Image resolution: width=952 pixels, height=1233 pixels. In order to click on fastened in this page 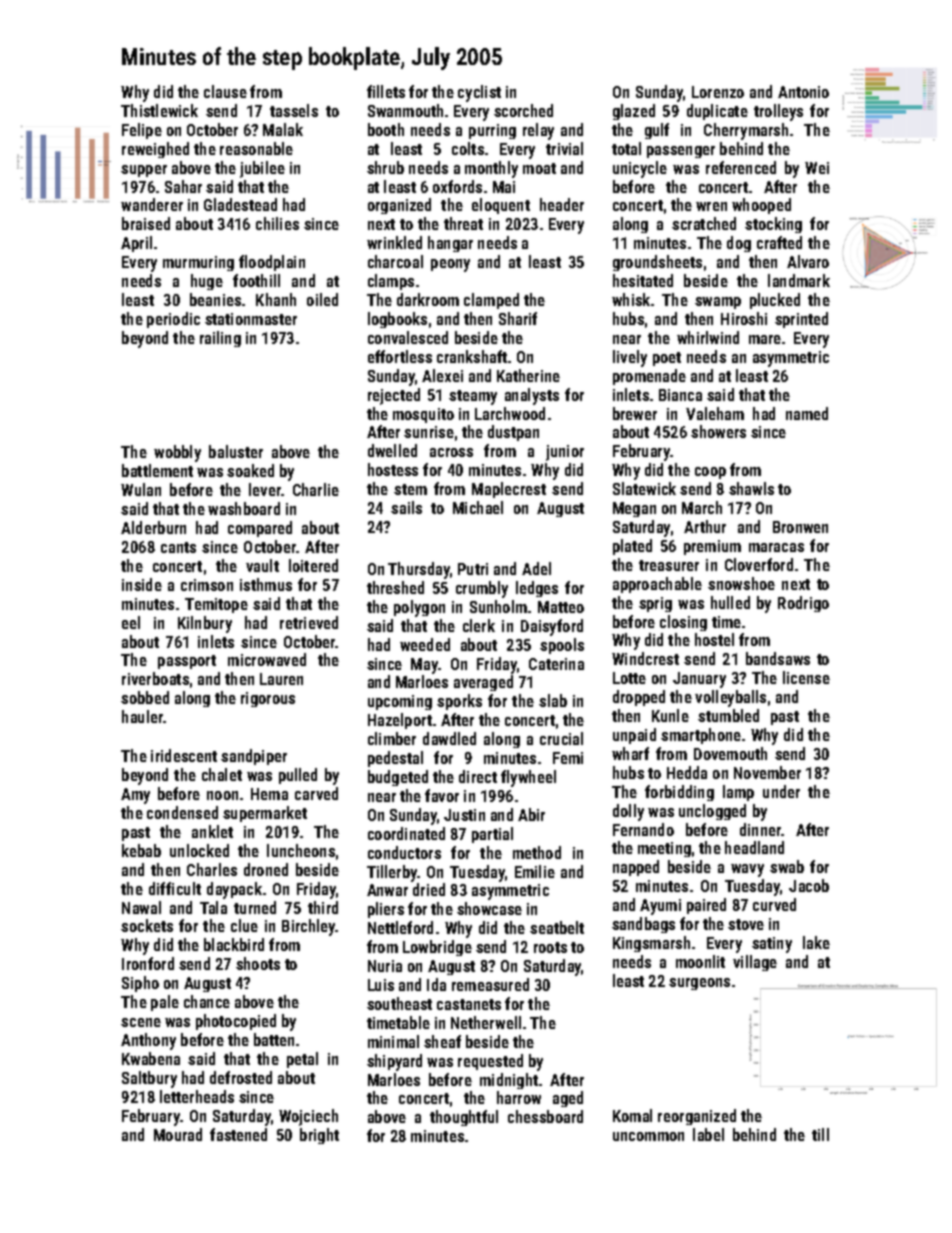, I will do `click(238, 1134)`.
